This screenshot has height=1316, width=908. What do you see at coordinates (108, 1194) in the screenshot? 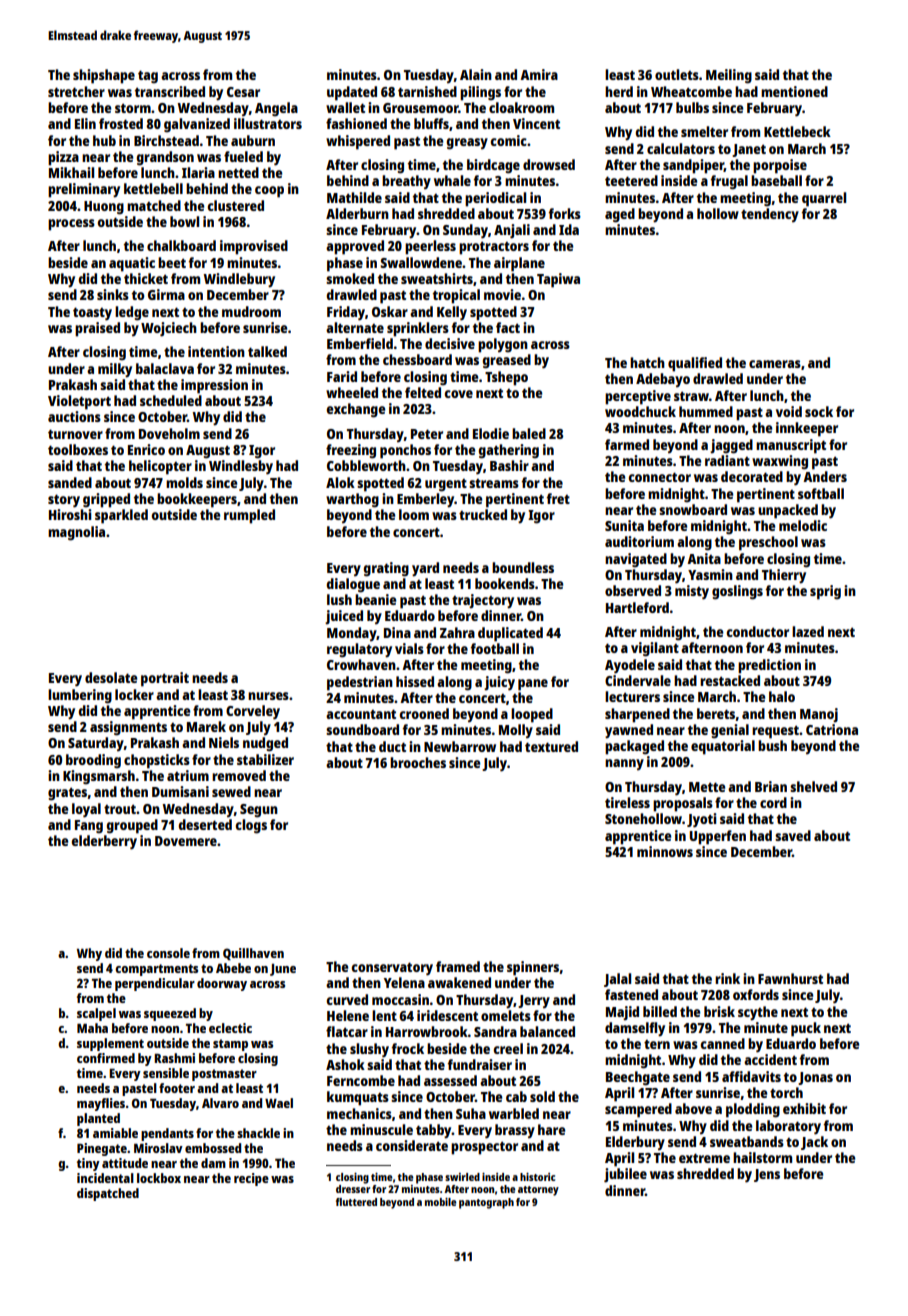
I see `dispatched` at bounding box center [108, 1194].
